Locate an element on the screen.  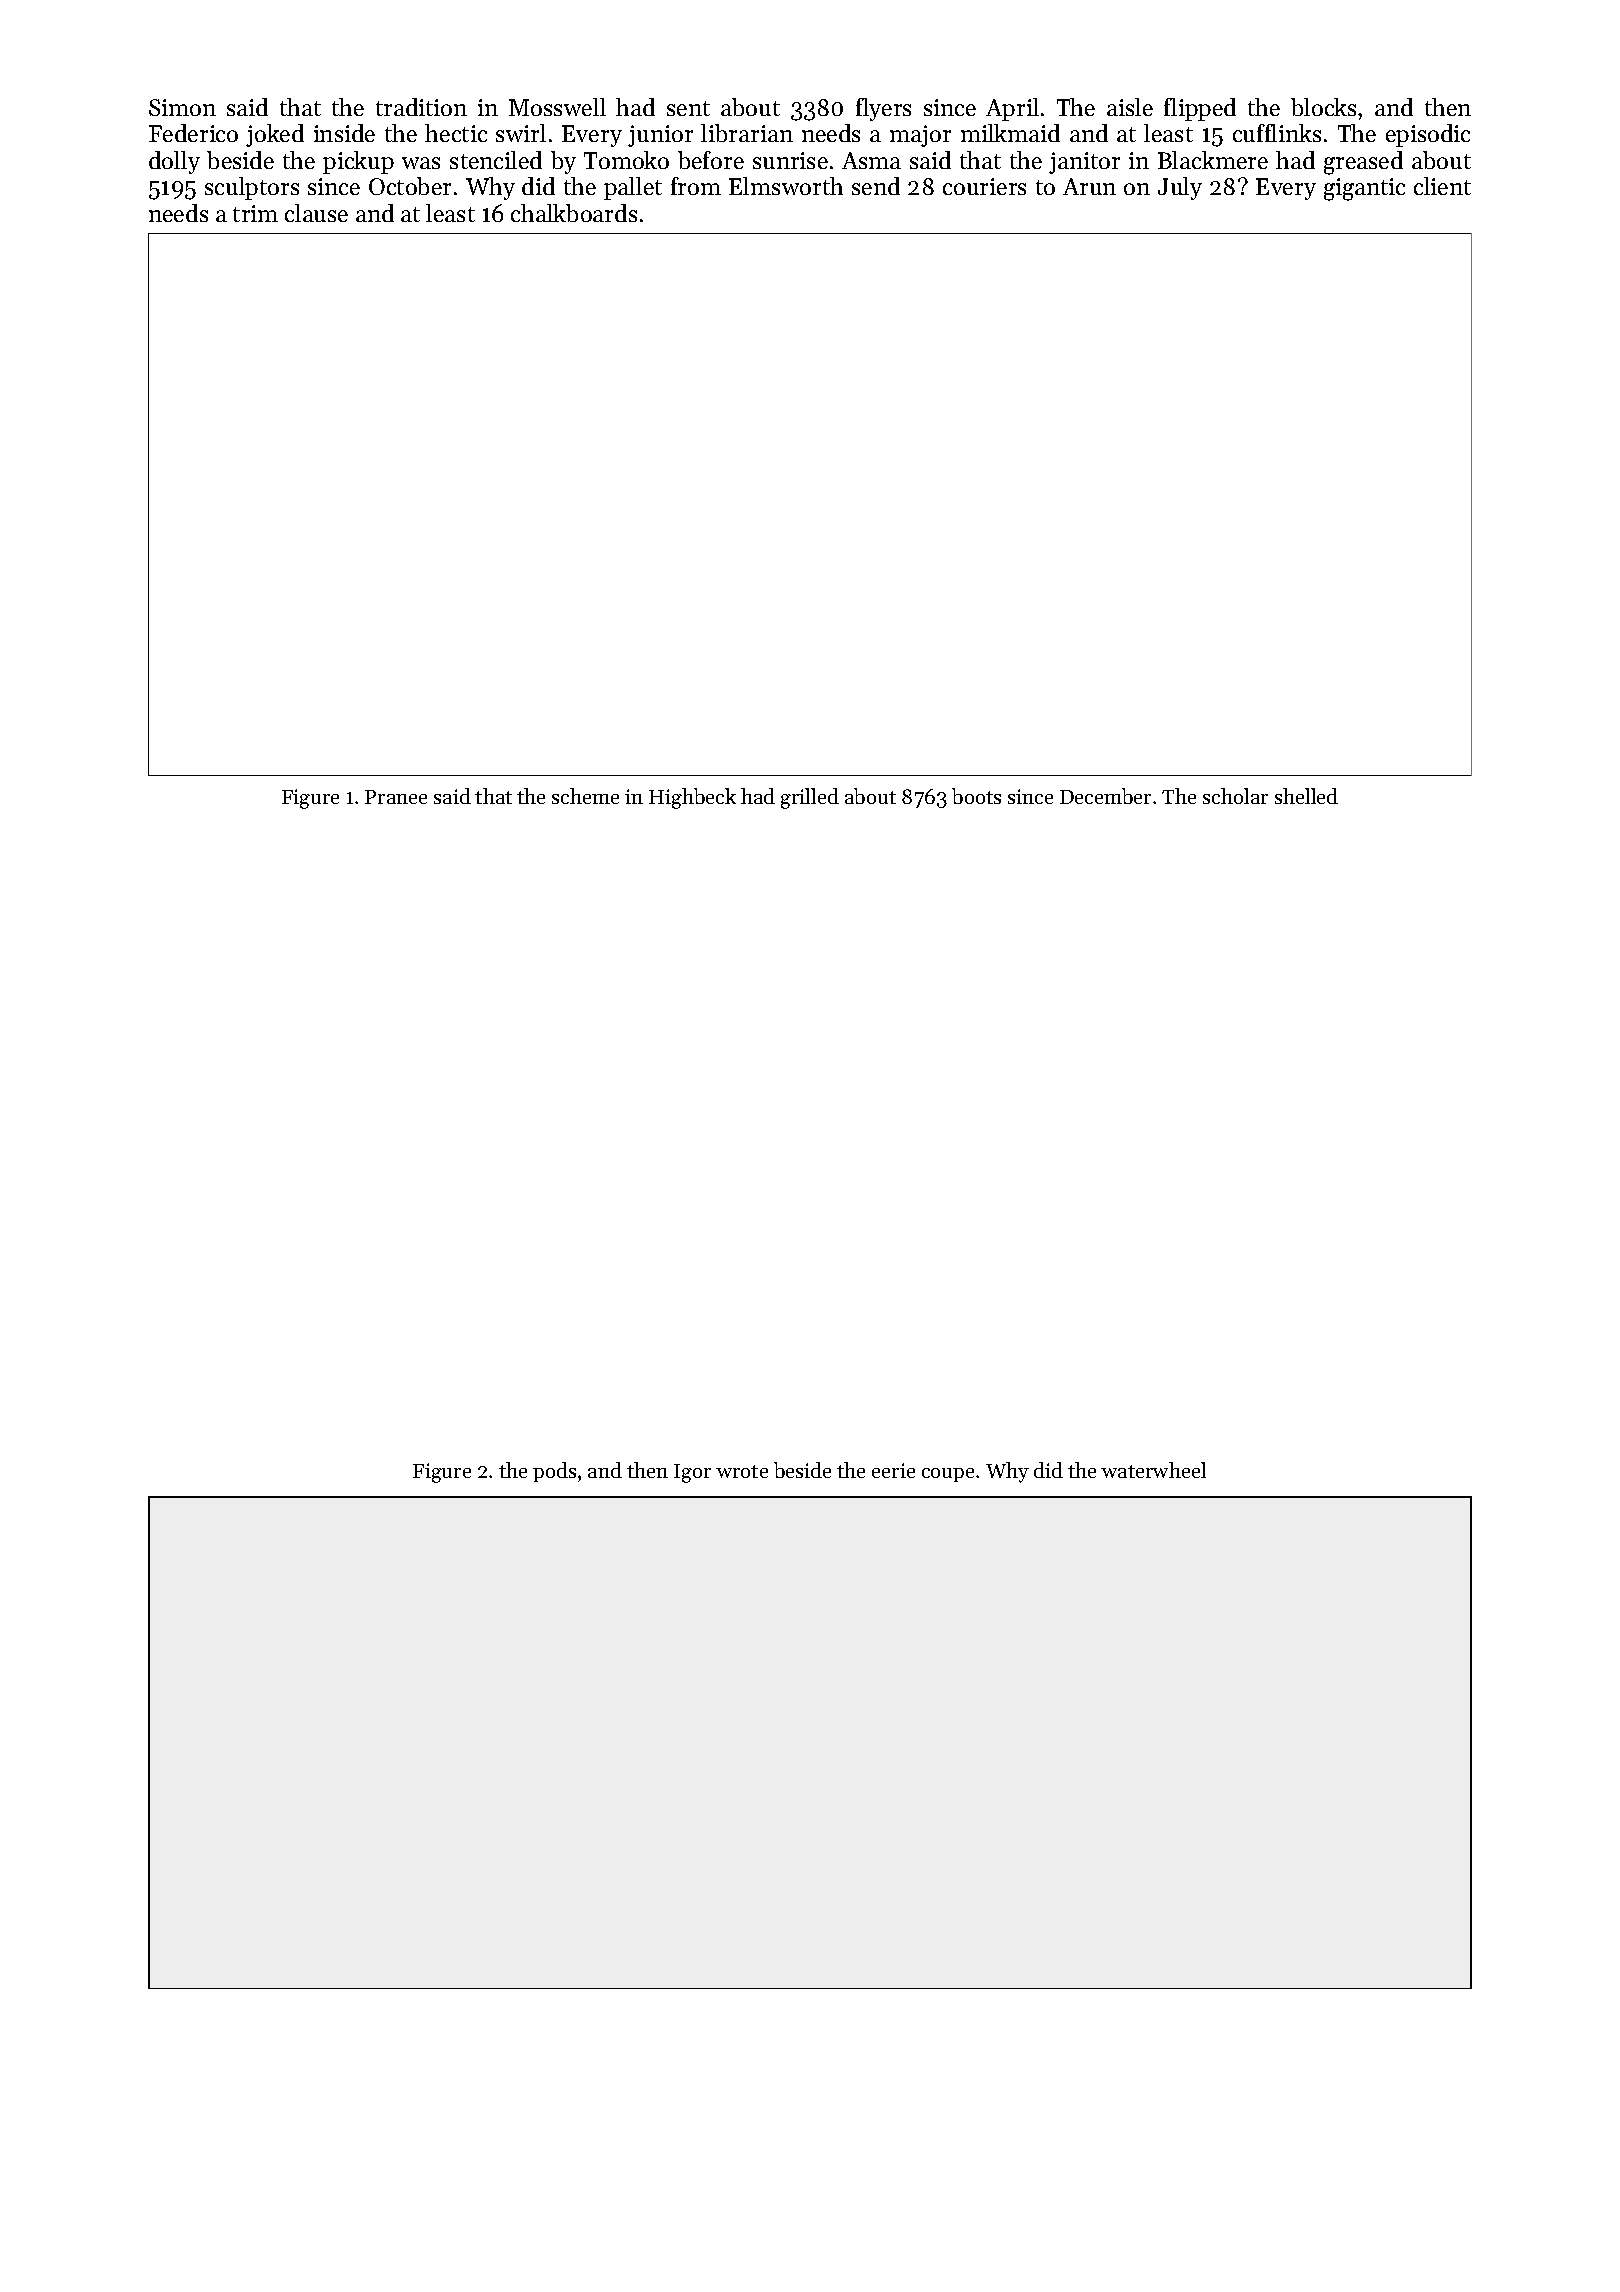
boots is located at coordinates (976, 796).
